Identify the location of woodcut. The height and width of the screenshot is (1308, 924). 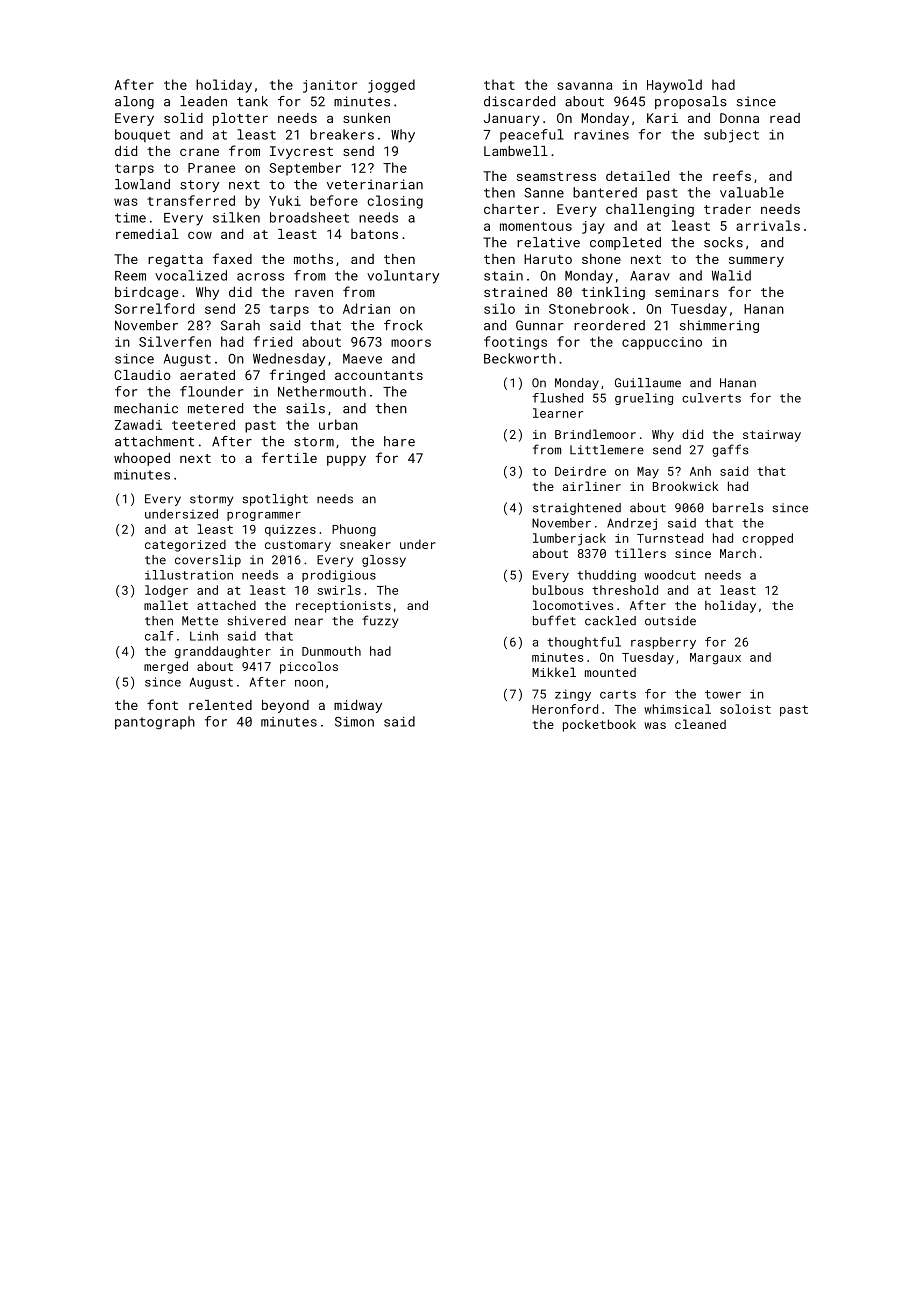
(670, 575).
